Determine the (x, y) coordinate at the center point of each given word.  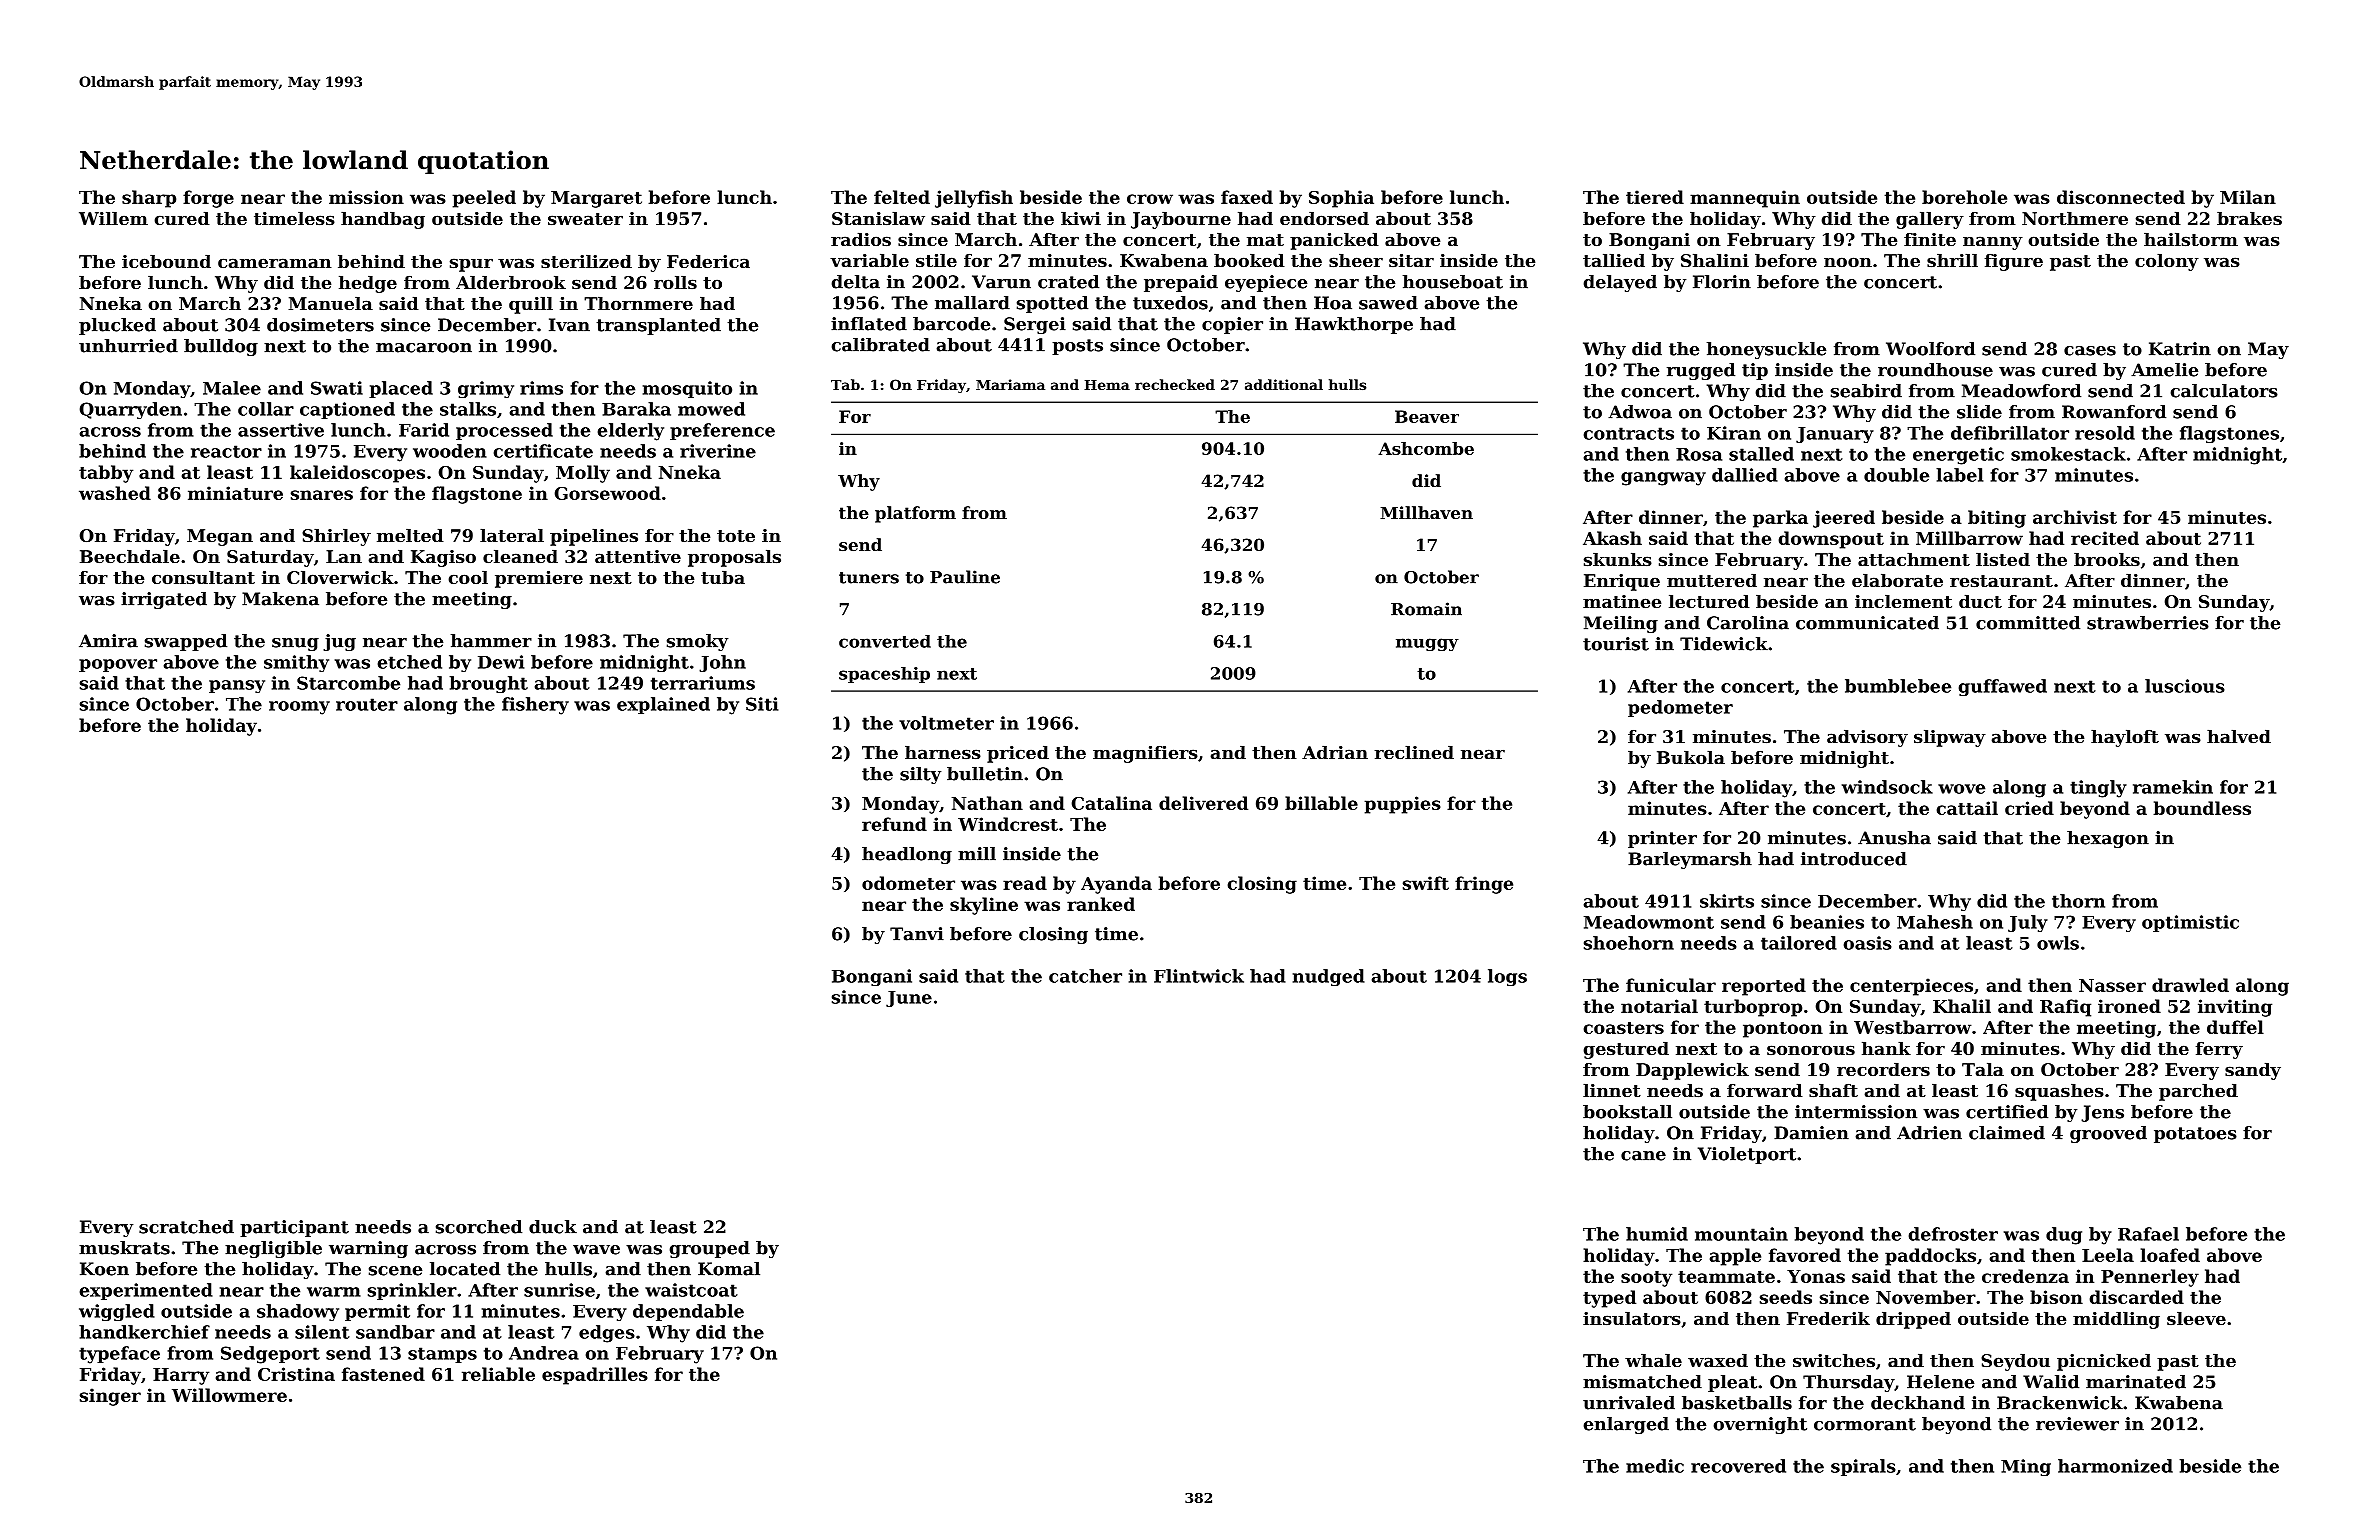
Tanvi (917, 934)
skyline (984, 906)
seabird (1866, 391)
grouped (709, 1249)
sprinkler (412, 1291)
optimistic (2190, 923)
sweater (585, 219)
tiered (1655, 197)
